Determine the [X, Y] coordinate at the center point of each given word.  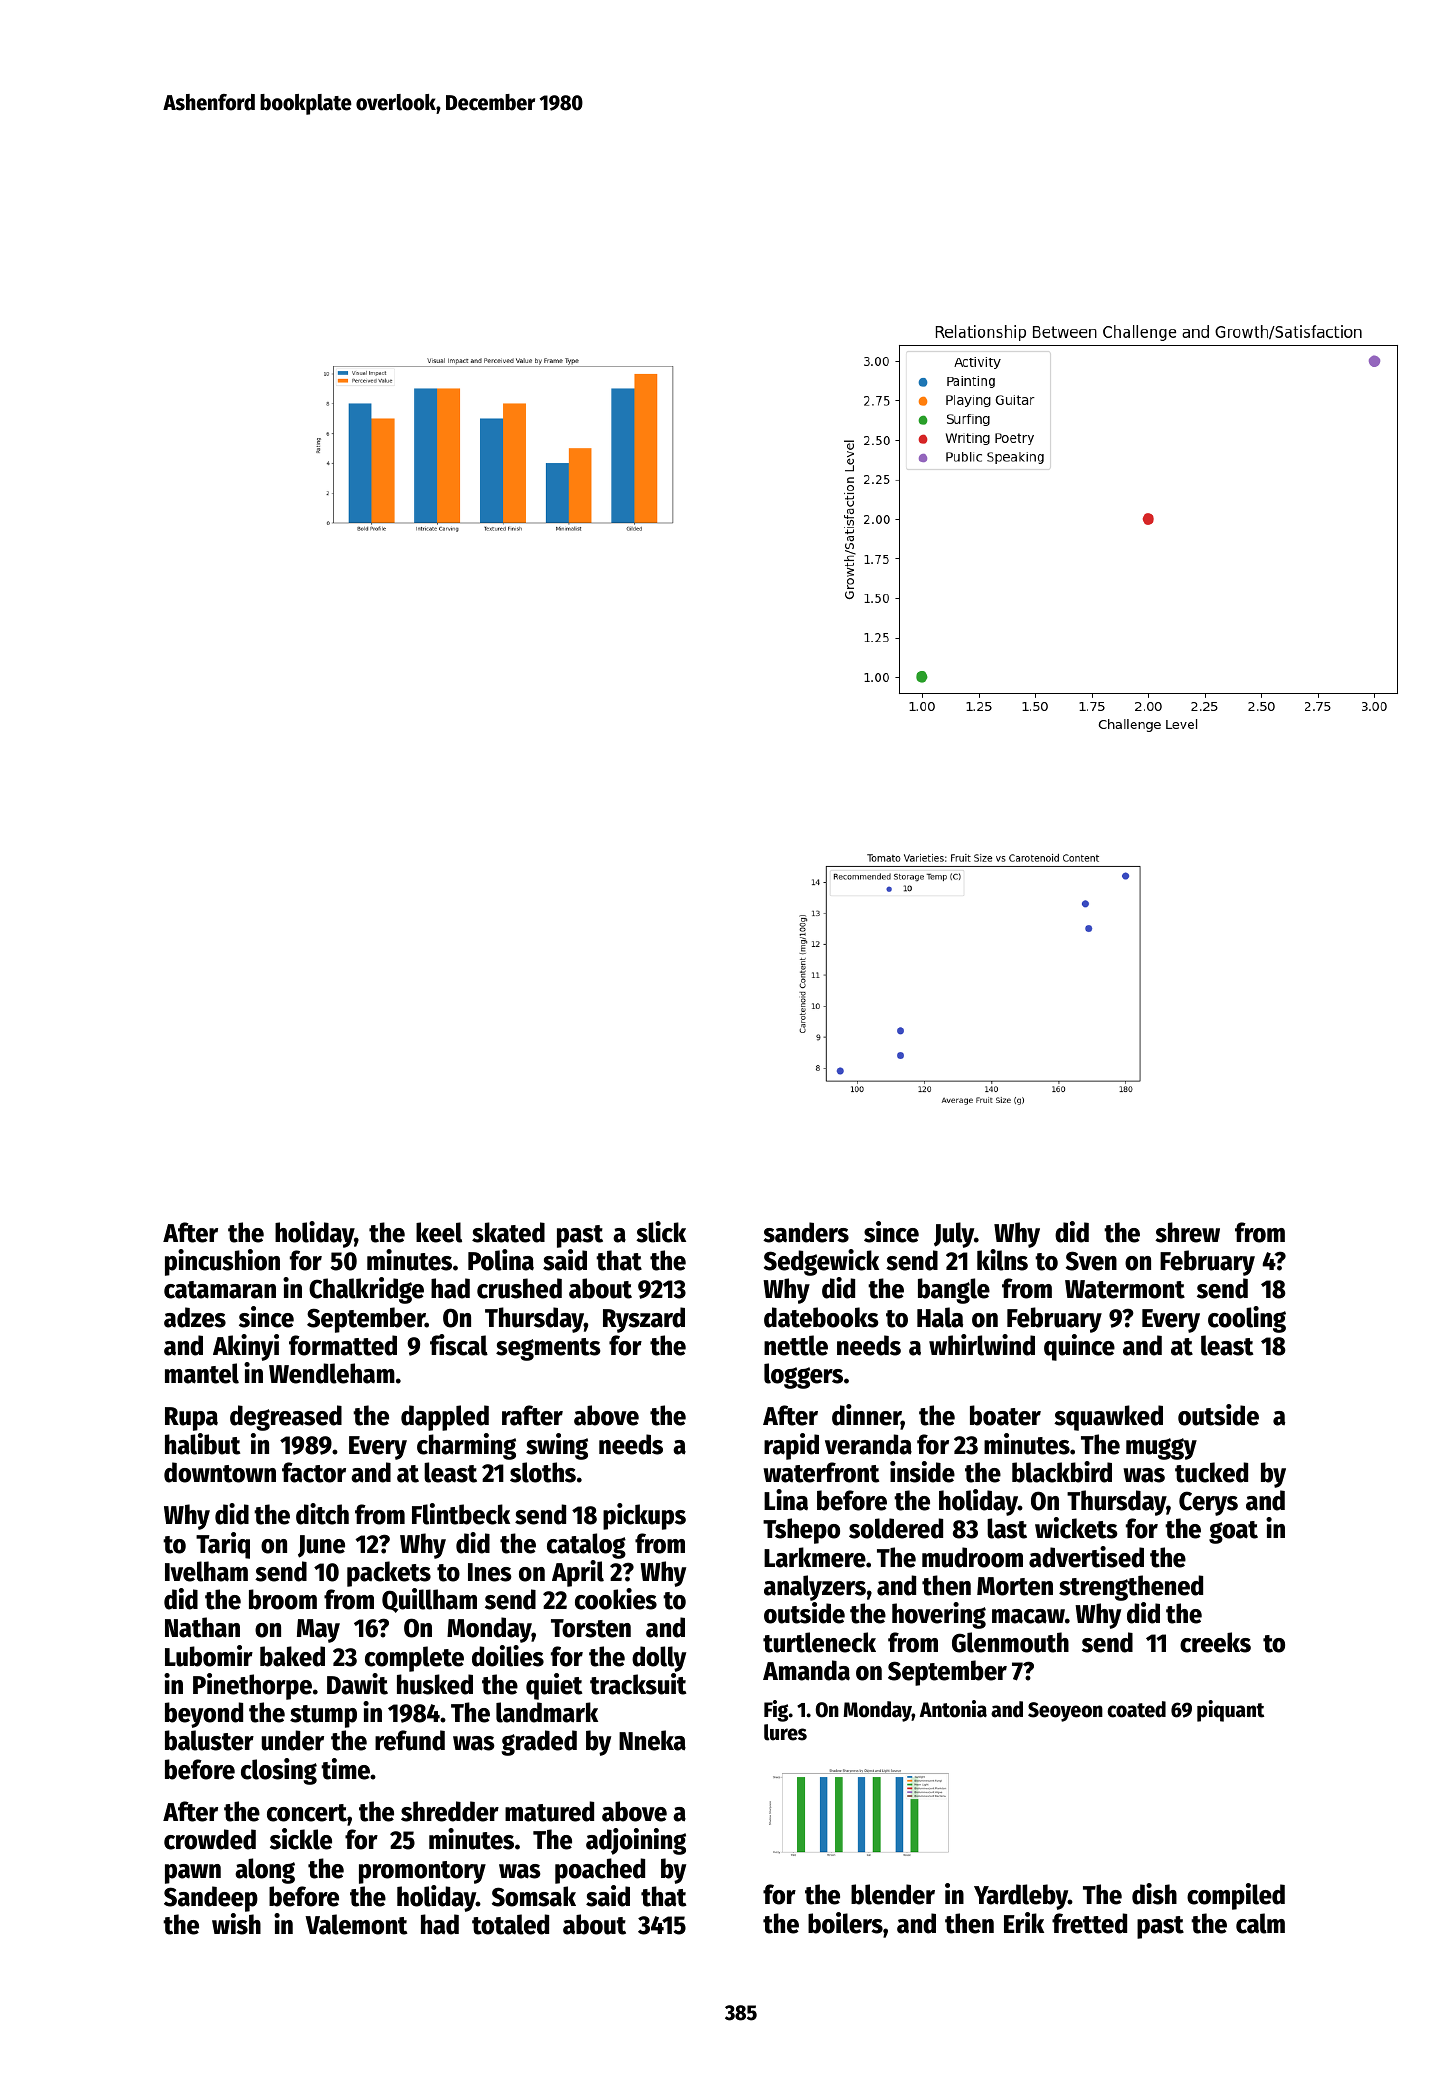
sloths [543, 1472]
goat [1233, 1532]
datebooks [821, 1317]
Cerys [1208, 1503]
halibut [202, 1444]
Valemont [356, 1924]
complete [414, 1659]
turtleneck [819, 1642]
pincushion [222, 1262]
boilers [845, 1923]
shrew [1187, 1232]
